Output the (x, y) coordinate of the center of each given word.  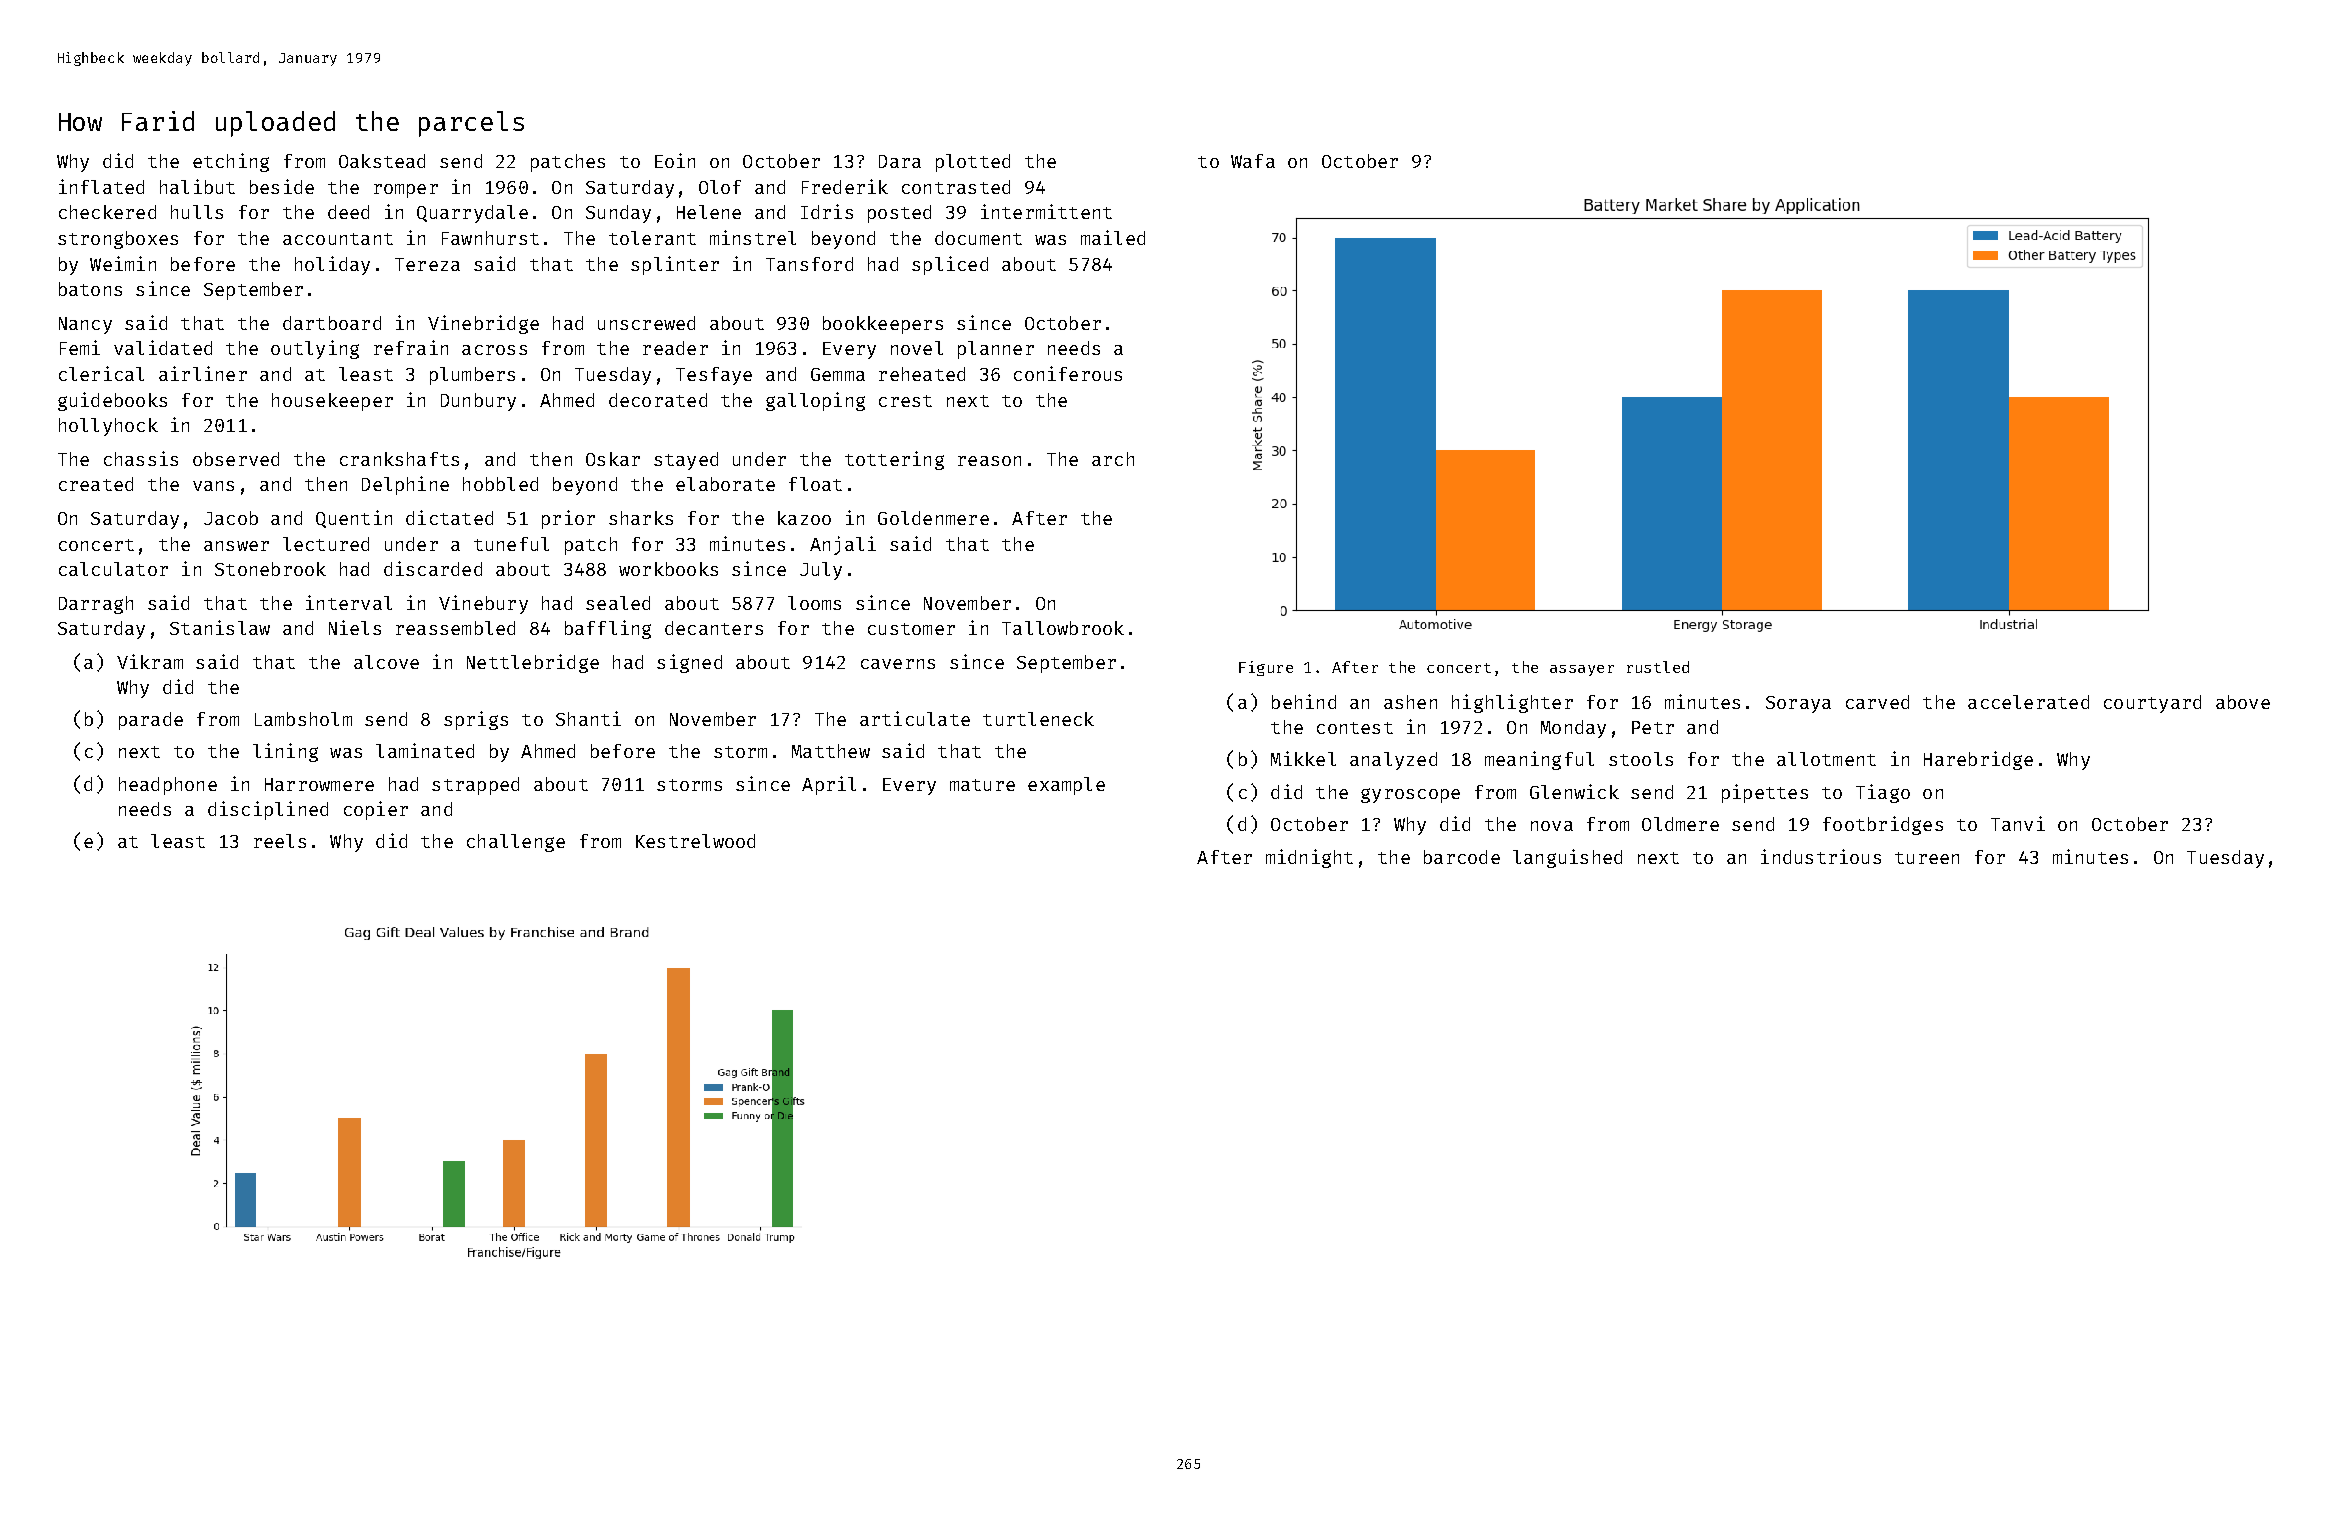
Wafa (1253, 161)
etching (231, 162)
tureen (1927, 858)
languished (1567, 858)
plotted (973, 163)
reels (280, 841)
